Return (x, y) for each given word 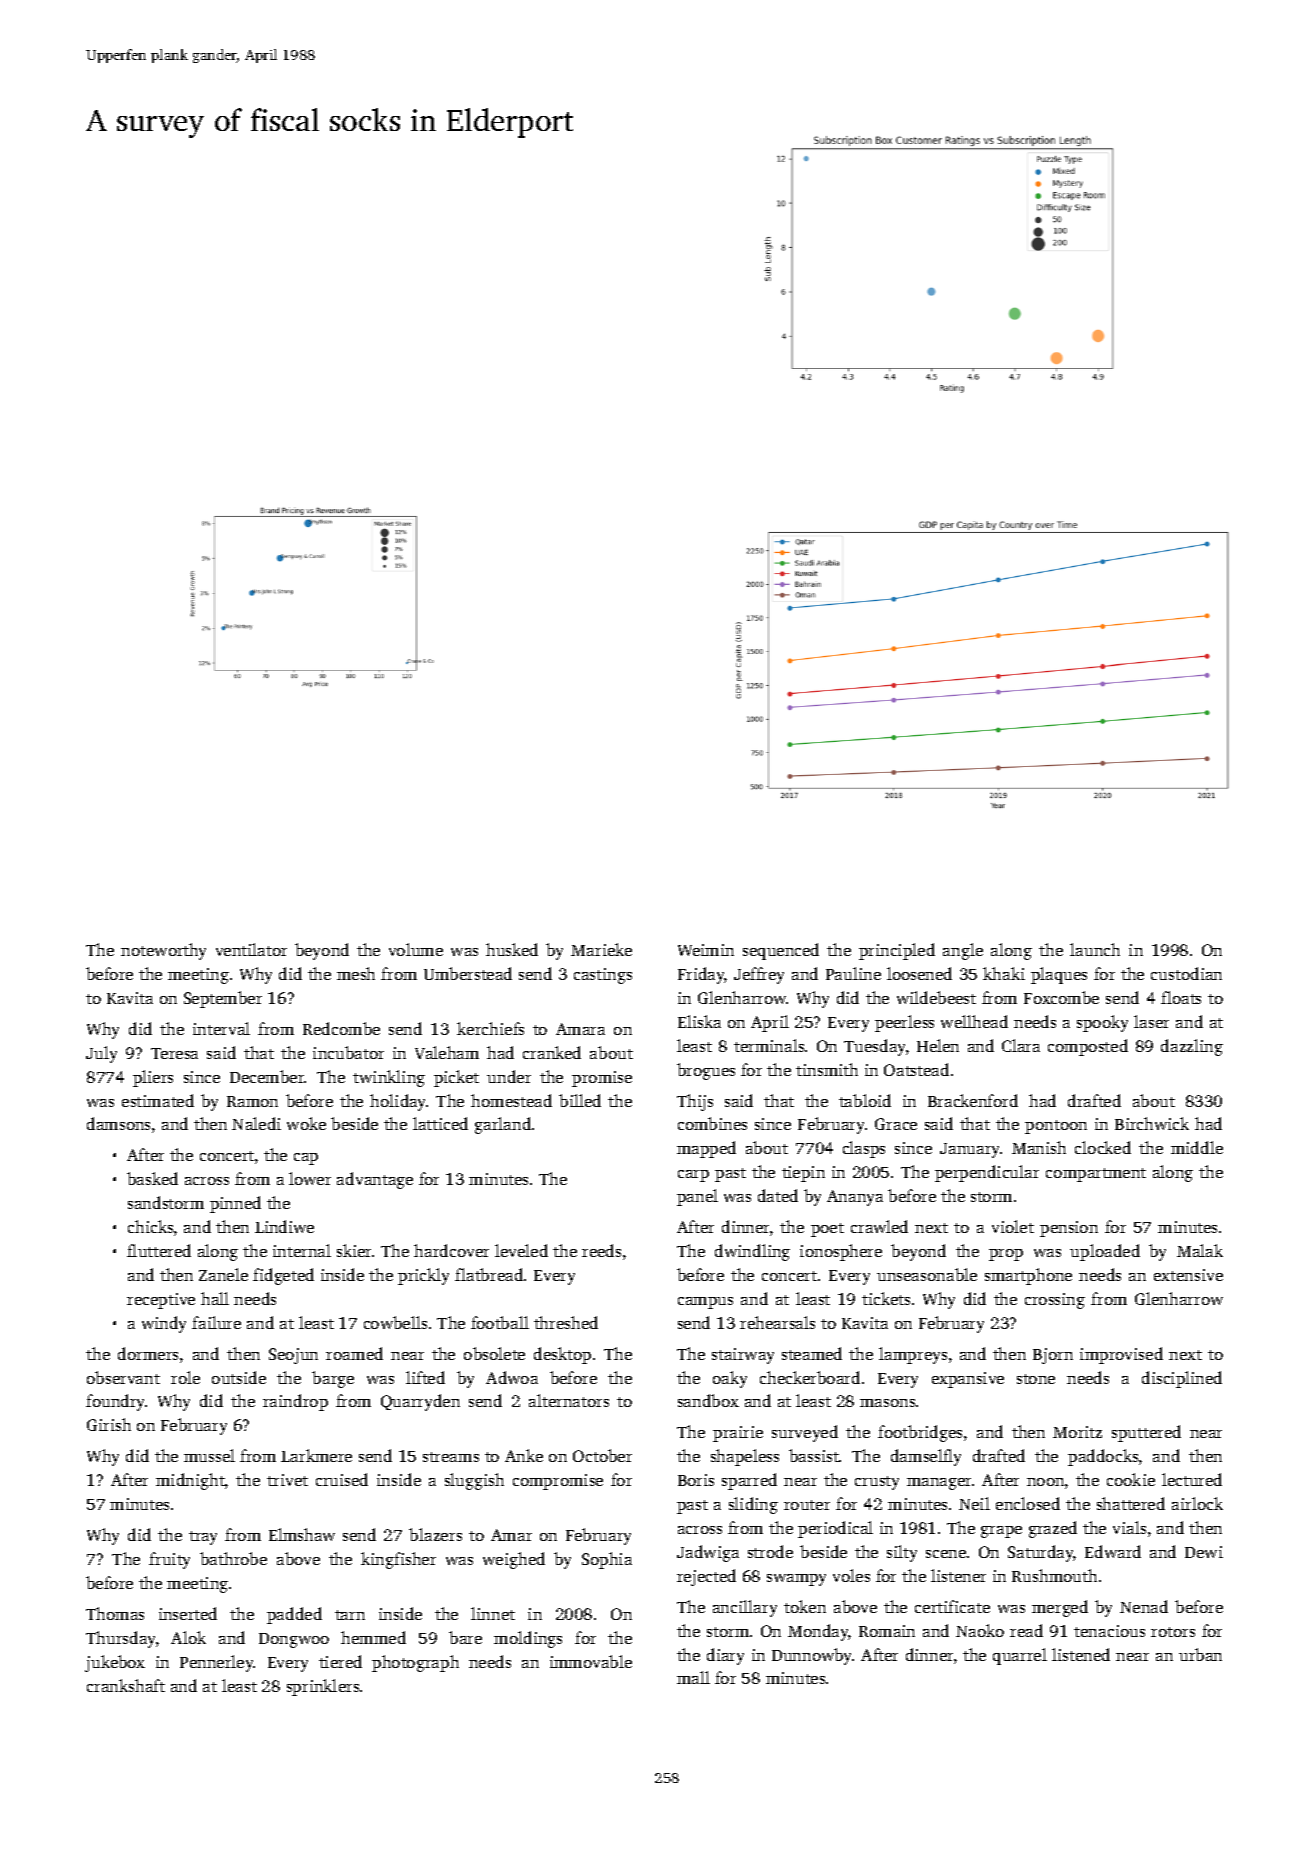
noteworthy (163, 951)
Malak (1200, 1250)
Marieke (601, 949)
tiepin (803, 1174)
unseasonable (927, 1274)
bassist (814, 1455)
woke (306, 1123)
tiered (340, 1661)
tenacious (1109, 1631)
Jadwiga (708, 1553)
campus (705, 1303)
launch (1095, 949)
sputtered (1146, 1433)
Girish (109, 1424)
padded (294, 1615)
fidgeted (283, 1276)
